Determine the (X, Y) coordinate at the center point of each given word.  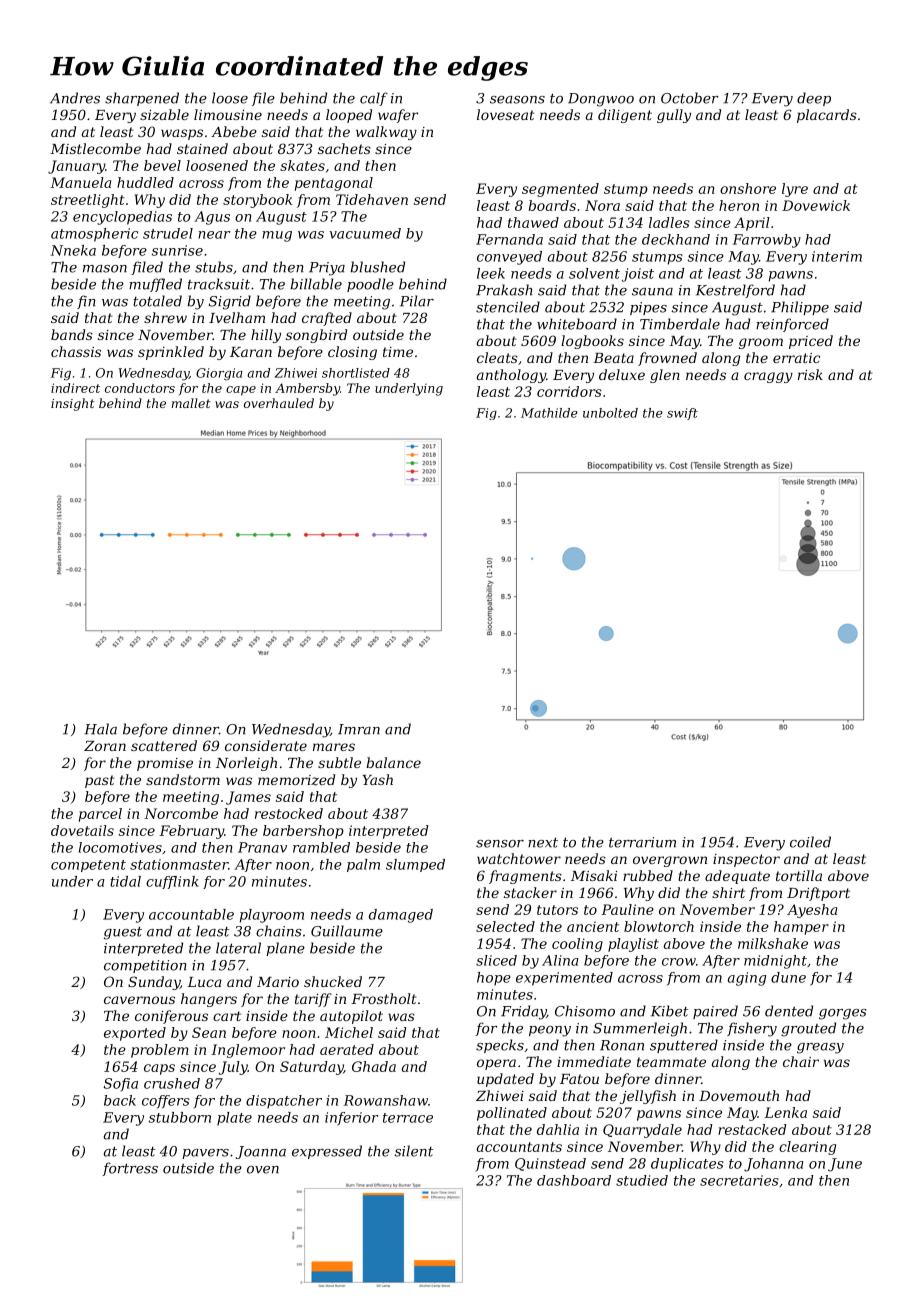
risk (810, 374)
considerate (266, 745)
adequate (737, 877)
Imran (359, 729)
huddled (145, 182)
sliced (496, 960)
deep (814, 99)
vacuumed (365, 233)
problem (160, 1051)
